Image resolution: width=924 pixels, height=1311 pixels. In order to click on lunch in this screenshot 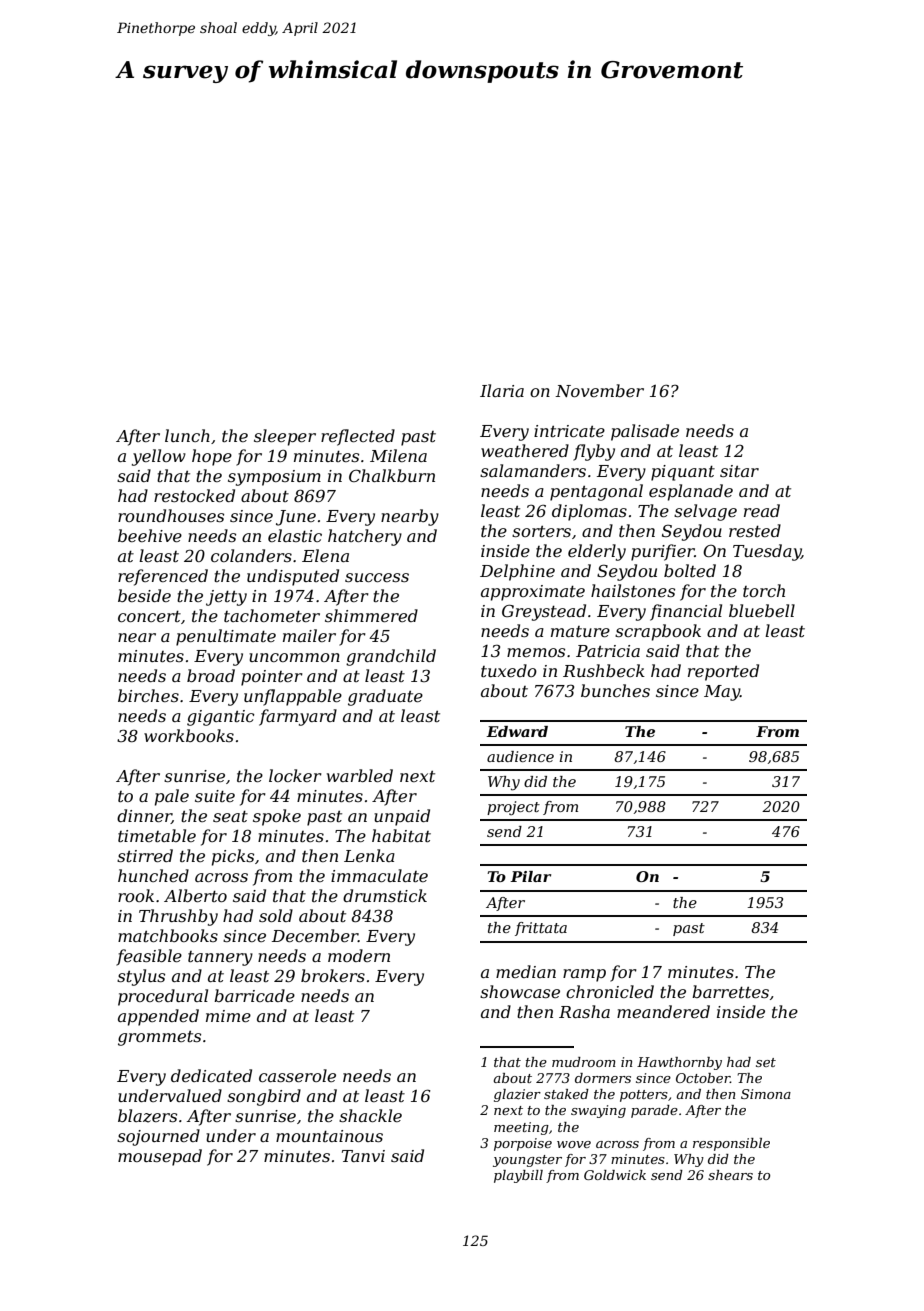, I will do `click(187, 435)`.
